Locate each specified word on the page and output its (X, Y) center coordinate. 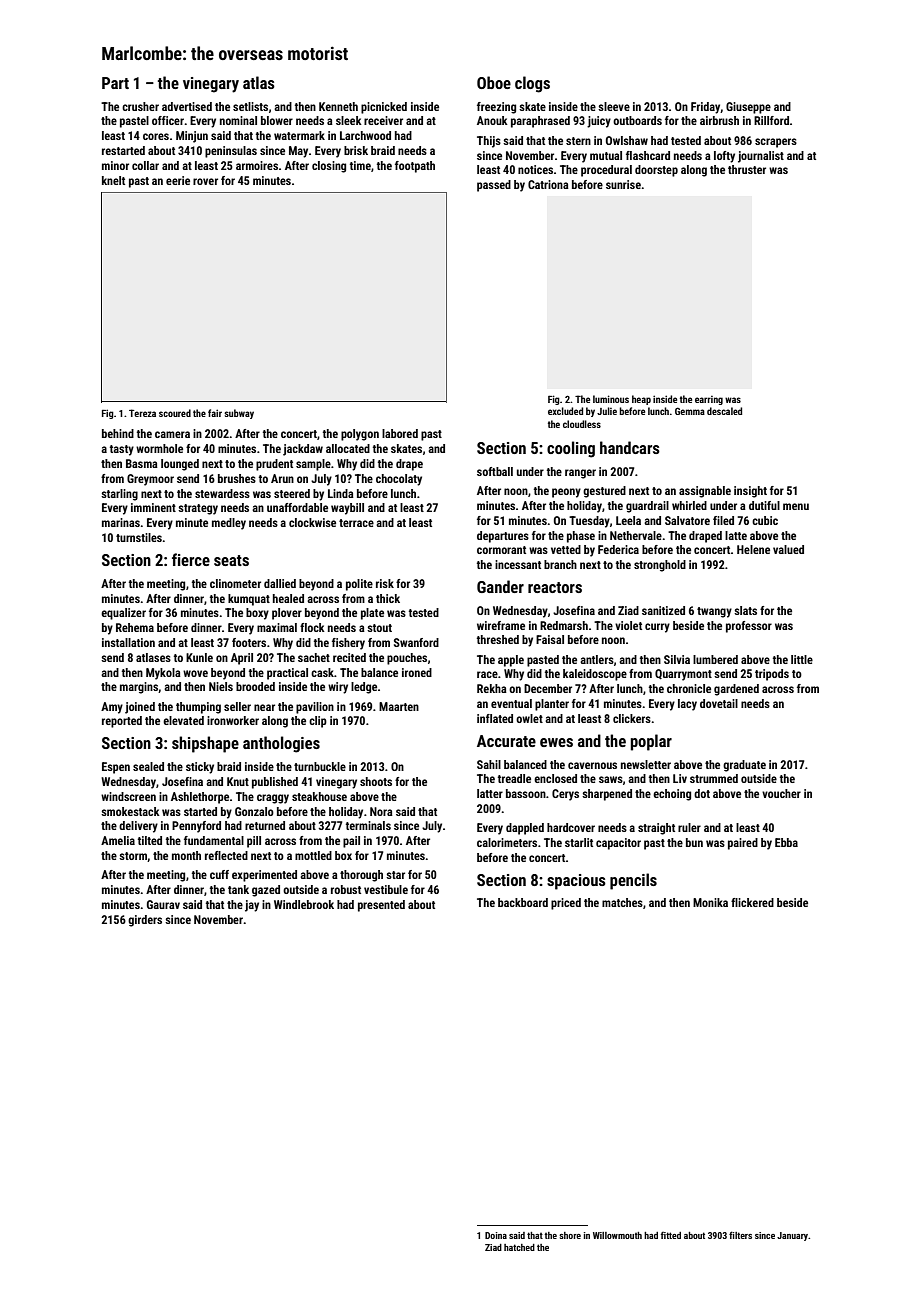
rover (205, 181)
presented (381, 906)
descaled (724, 411)
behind (118, 433)
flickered (752, 902)
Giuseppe (748, 108)
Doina (496, 1235)
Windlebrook (304, 904)
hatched (519, 1247)
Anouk (492, 120)
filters (740, 1235)
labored (400, 433)
